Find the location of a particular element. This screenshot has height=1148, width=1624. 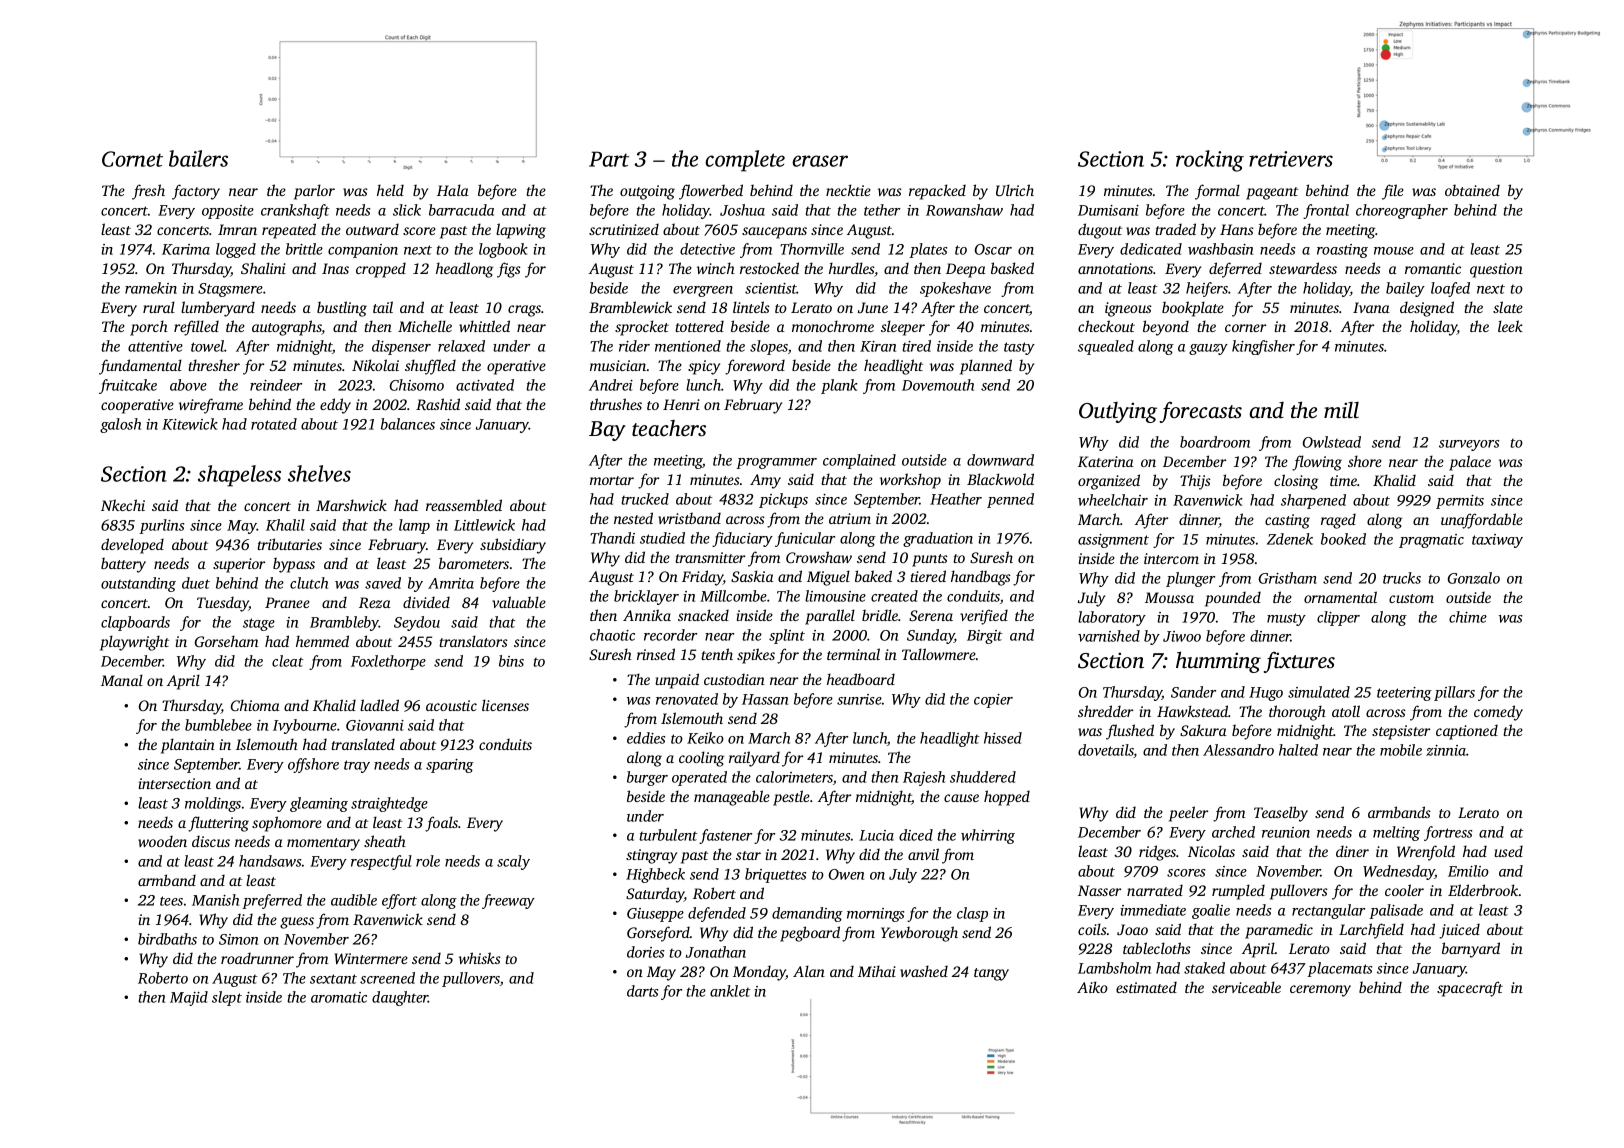

eraser is located at coordinates (820, 161).
